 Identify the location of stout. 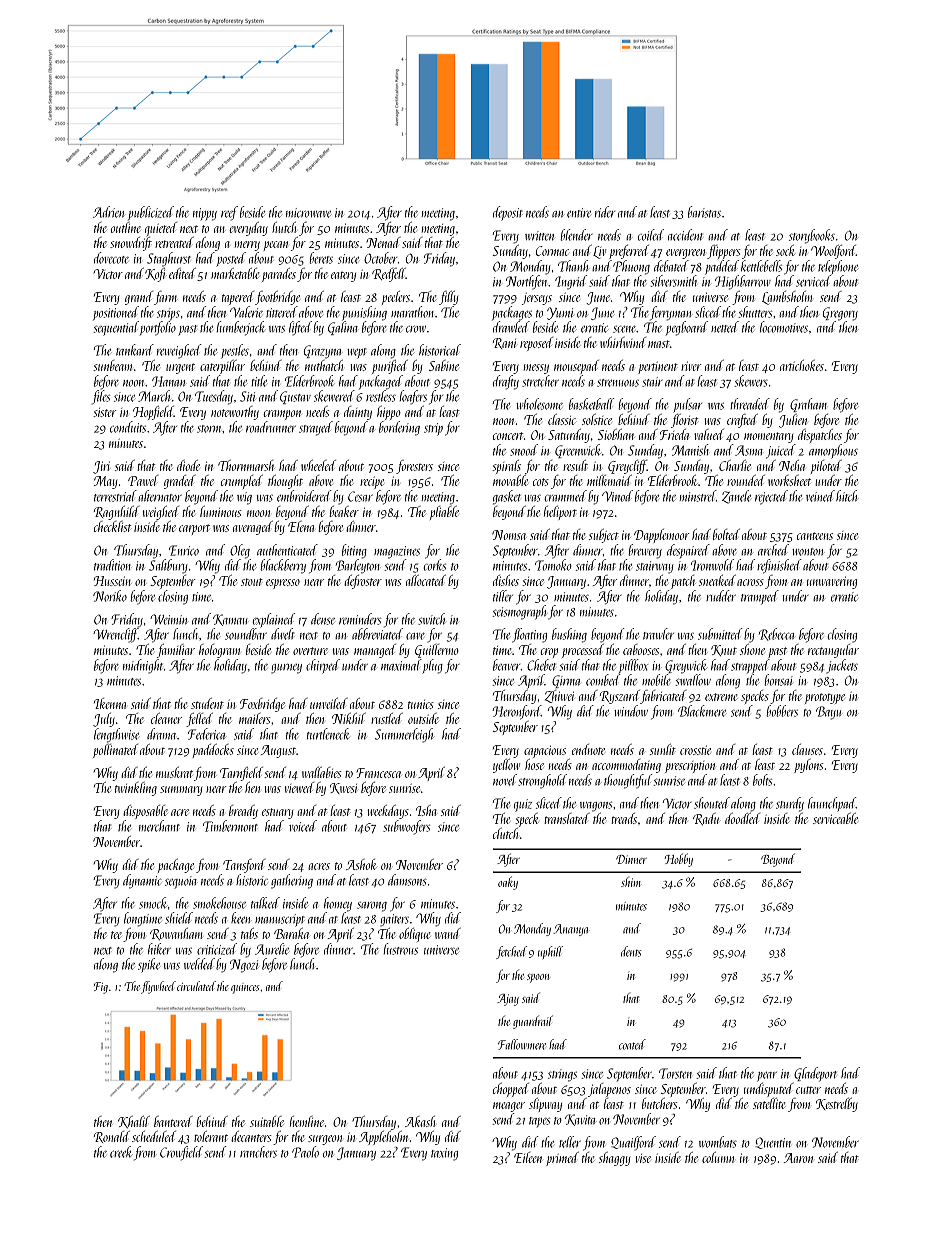
(252, 582).
